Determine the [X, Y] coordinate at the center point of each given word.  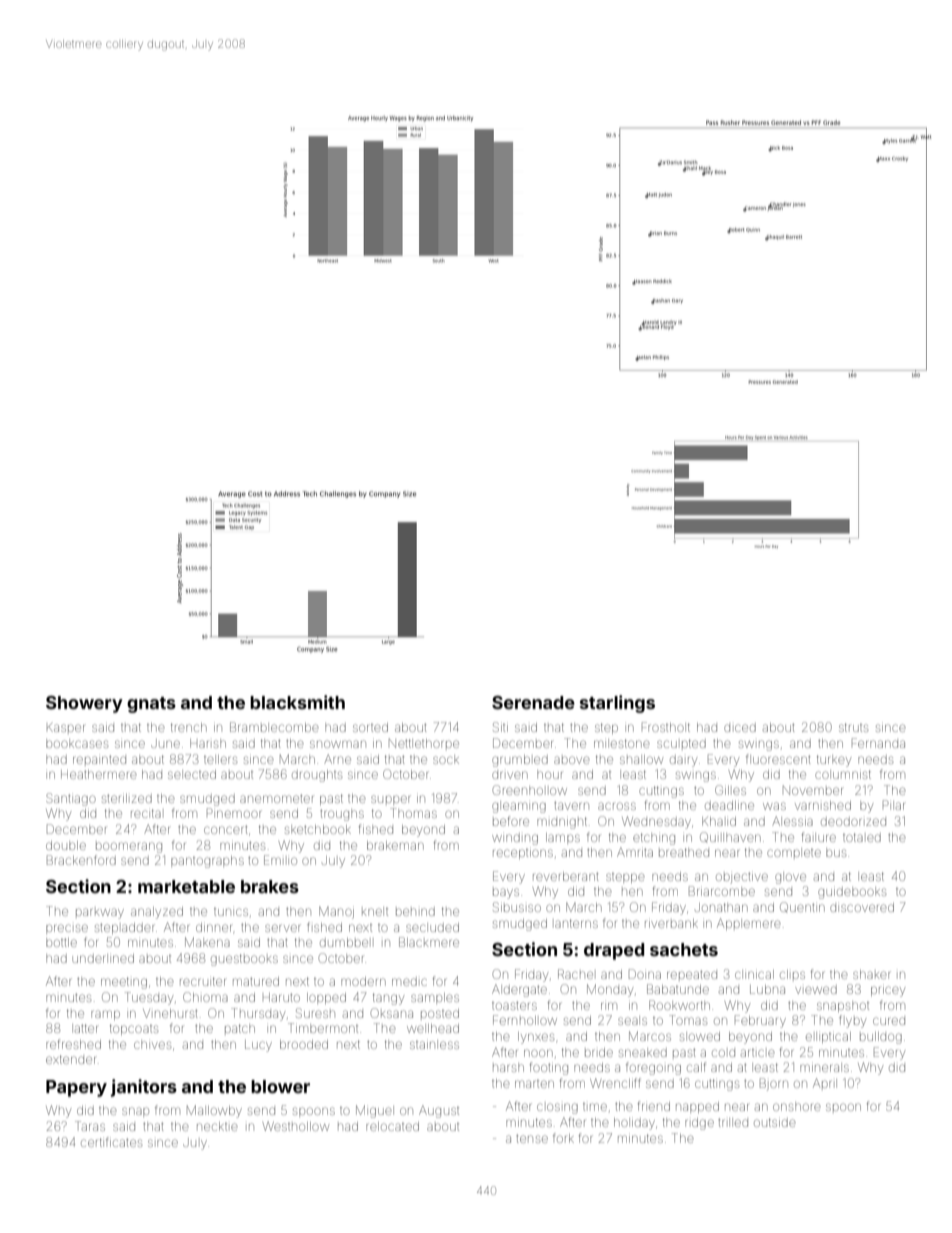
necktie [217, 1126]
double [66, 845]
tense [532, 1139]
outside [774, 1122]
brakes [270, 886]
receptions [523, 854]
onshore [796, 1107]
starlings [617, 704]
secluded [432, 927]
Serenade [533, 702]
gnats [151, 705]
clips [792, 974]
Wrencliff [615, 1083]
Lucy [258, 1046]
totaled [862, 837]
